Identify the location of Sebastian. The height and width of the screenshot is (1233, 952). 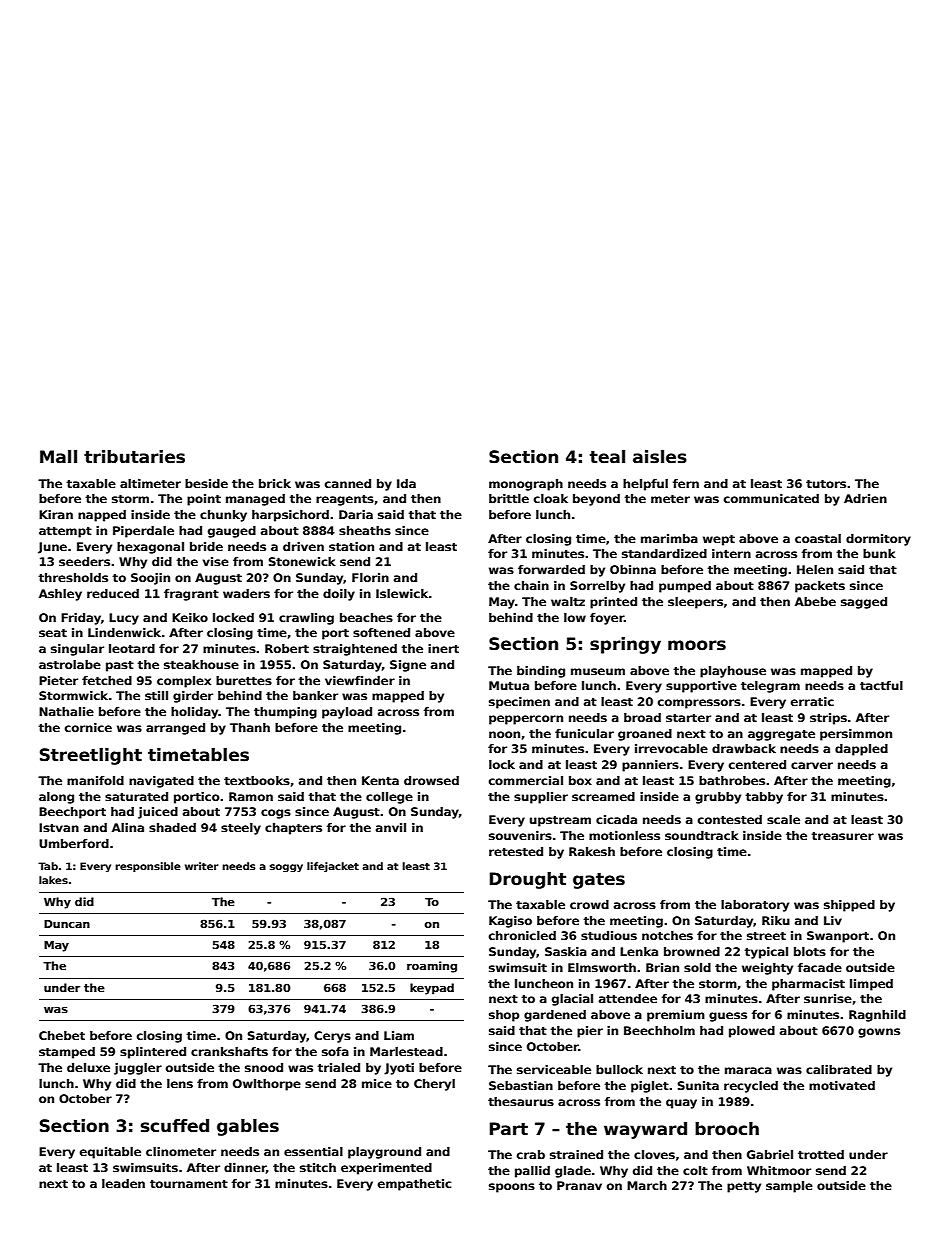
(521, 1085).
